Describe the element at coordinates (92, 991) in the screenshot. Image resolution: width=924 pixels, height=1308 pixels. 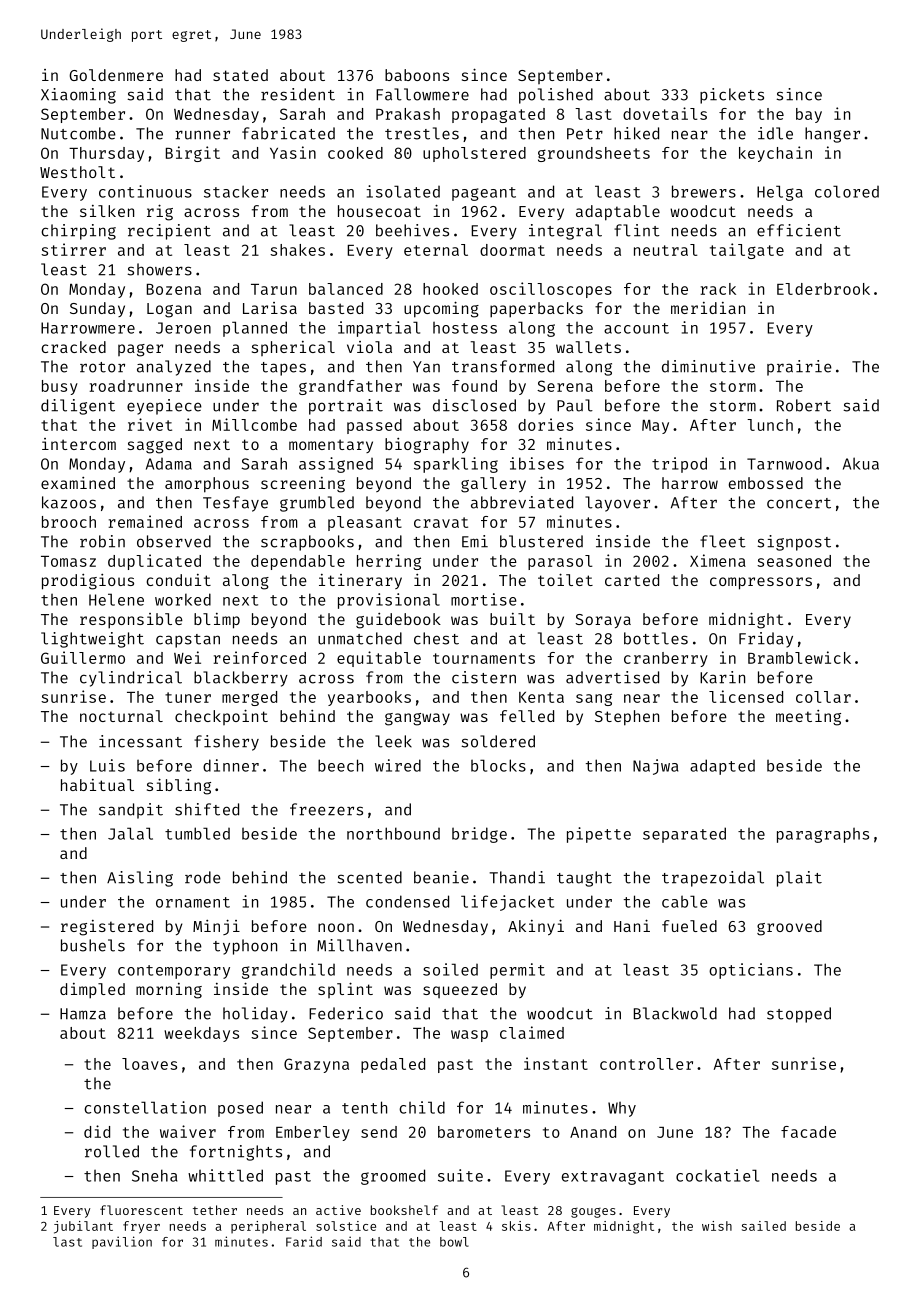
I see `dimpled` at that location.
